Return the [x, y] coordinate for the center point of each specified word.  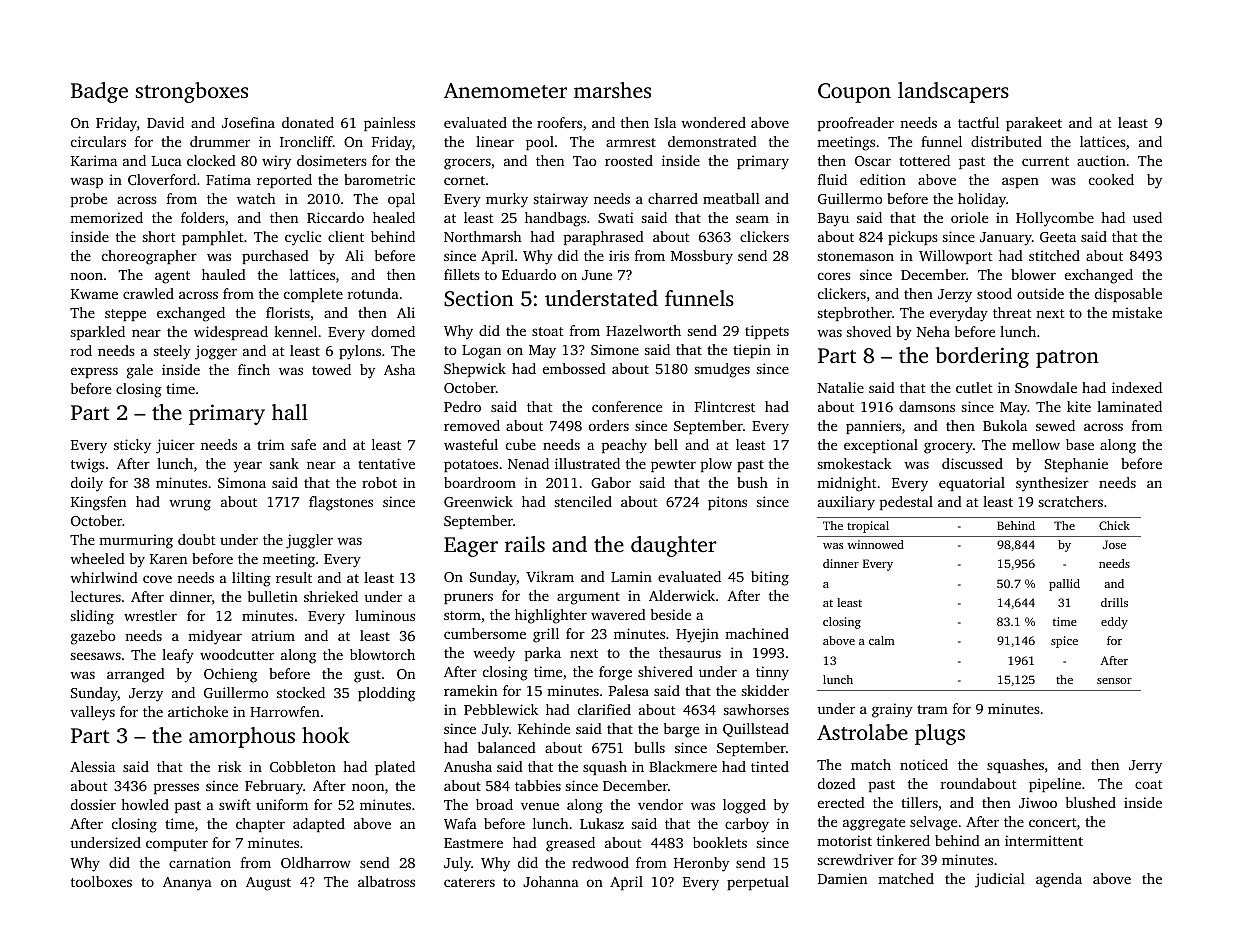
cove [157, 579]
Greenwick [478, 501]
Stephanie [1076, 465]
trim [271, 444]
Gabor [611, 482]
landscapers [953, 92]
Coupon [854, 93]
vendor [660, 804]
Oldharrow [316, 862]
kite [1079, 406]
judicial [1000, 880]
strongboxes [191, 92]
